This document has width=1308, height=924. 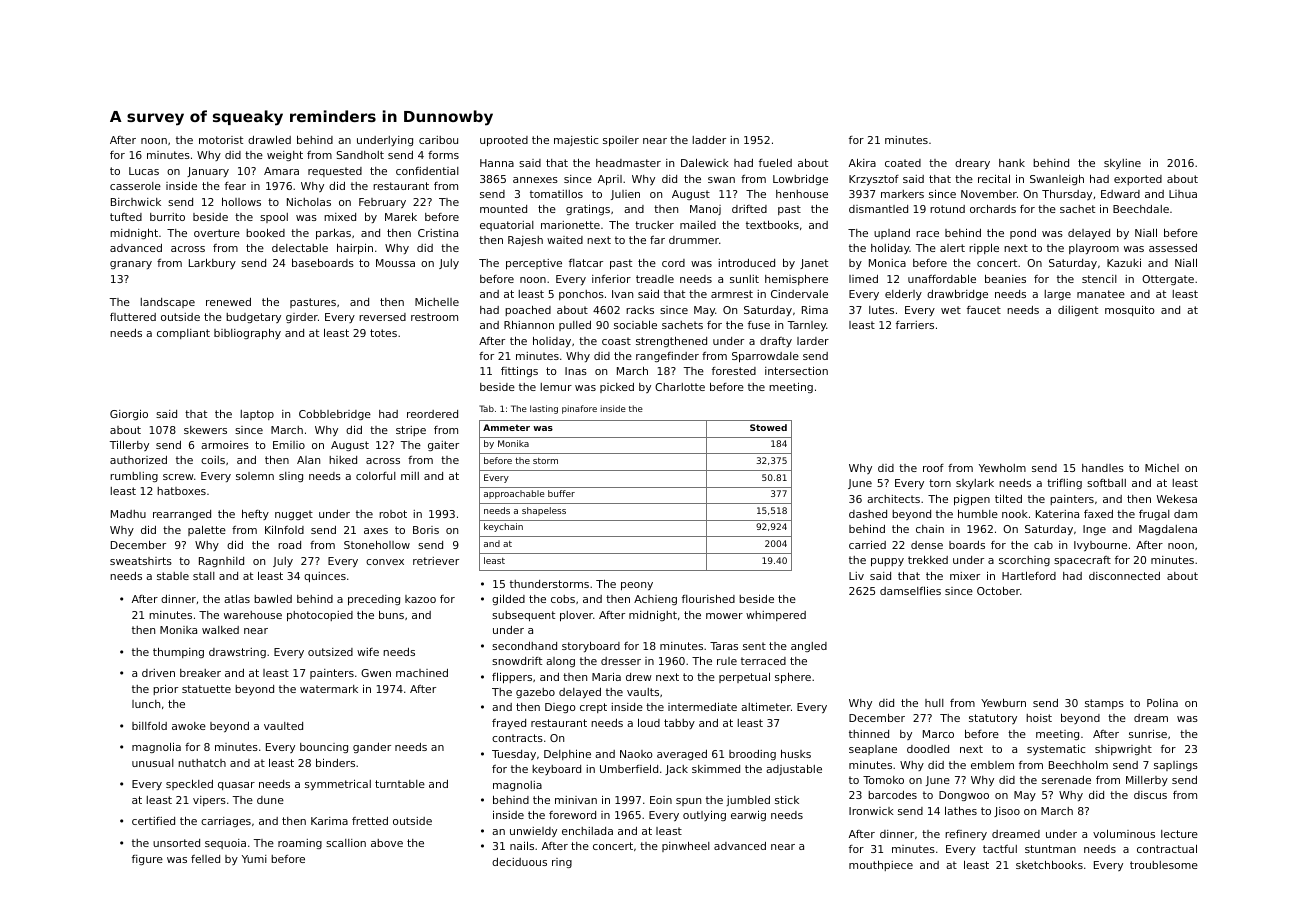 I want to click on unsorted, so click(x=176, y=843).
